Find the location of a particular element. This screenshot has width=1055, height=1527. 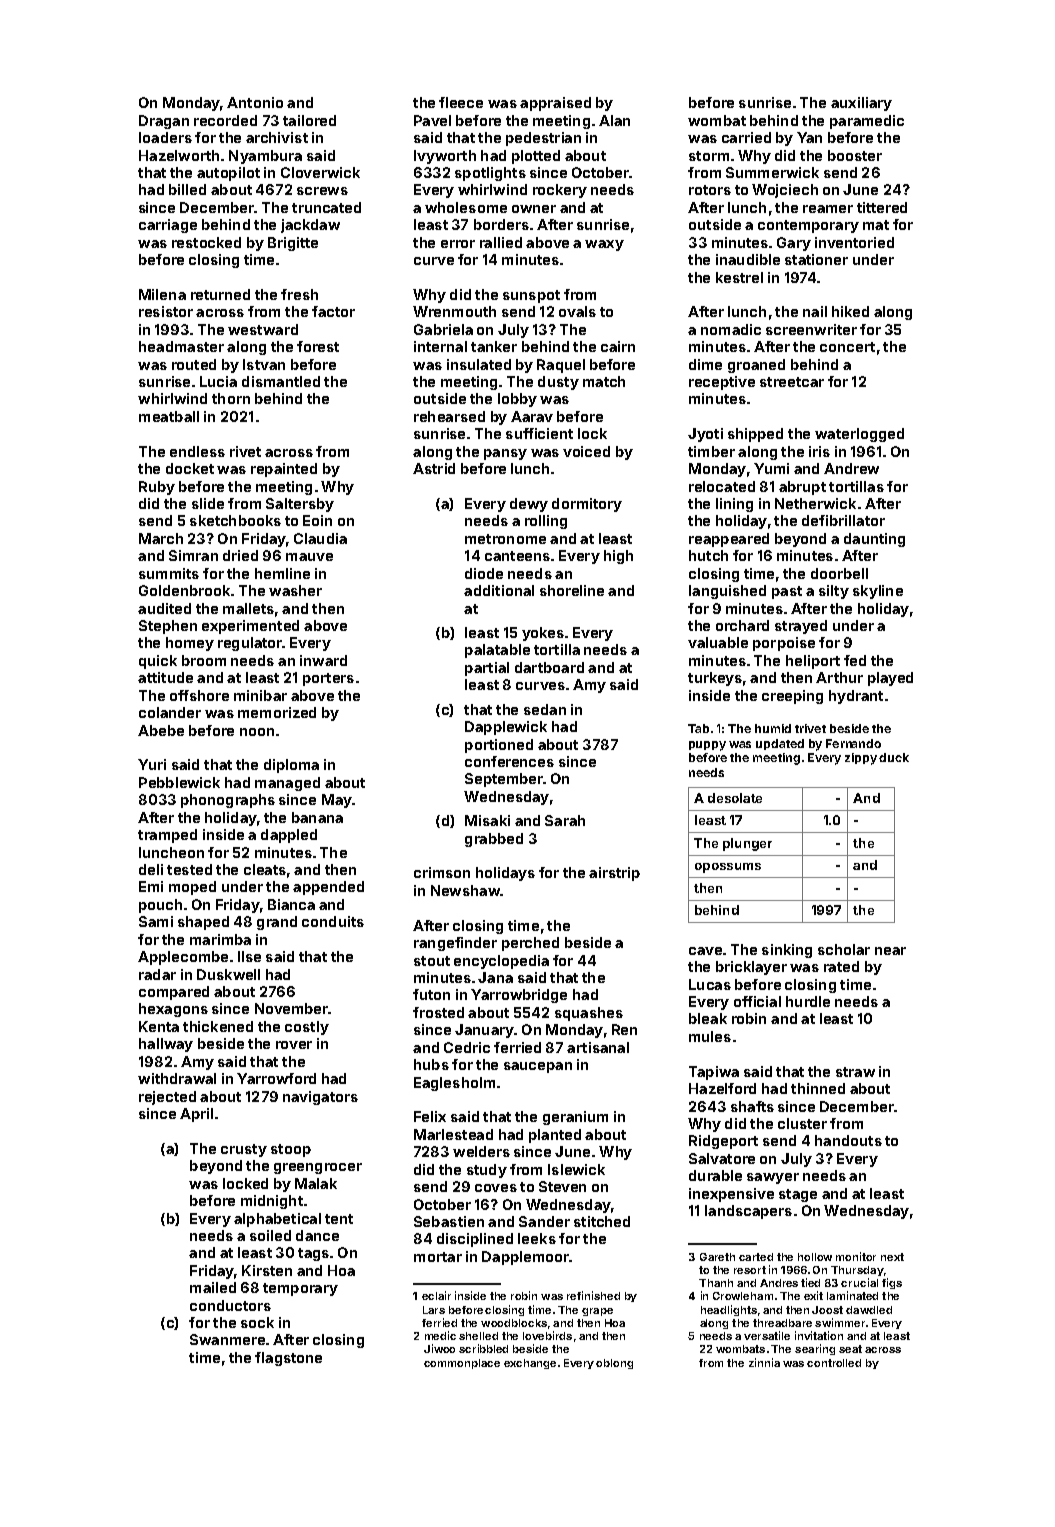

rotors is located at coordinates (710, 190).
